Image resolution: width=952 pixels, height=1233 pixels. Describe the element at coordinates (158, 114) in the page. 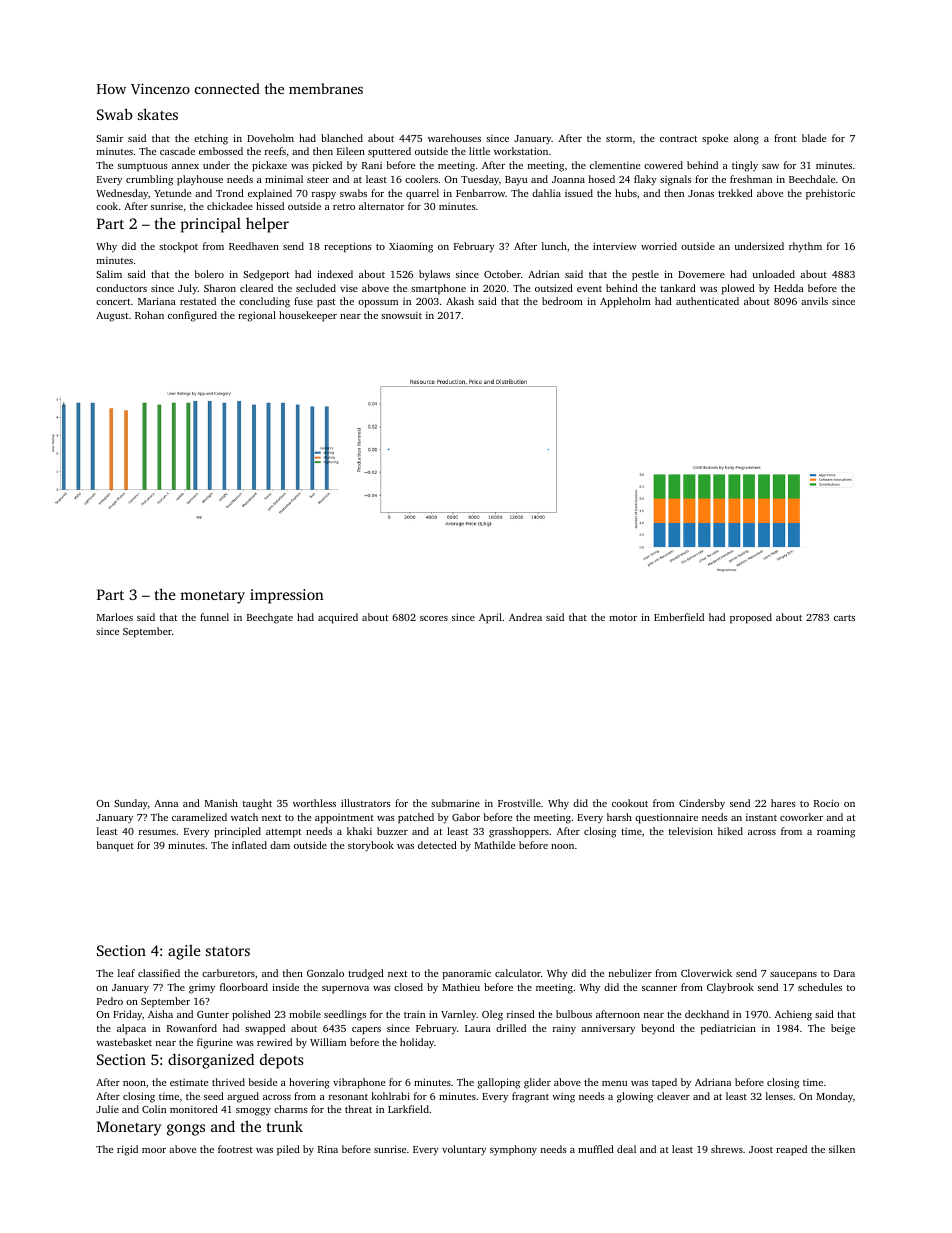

I see `skates` at that location.
